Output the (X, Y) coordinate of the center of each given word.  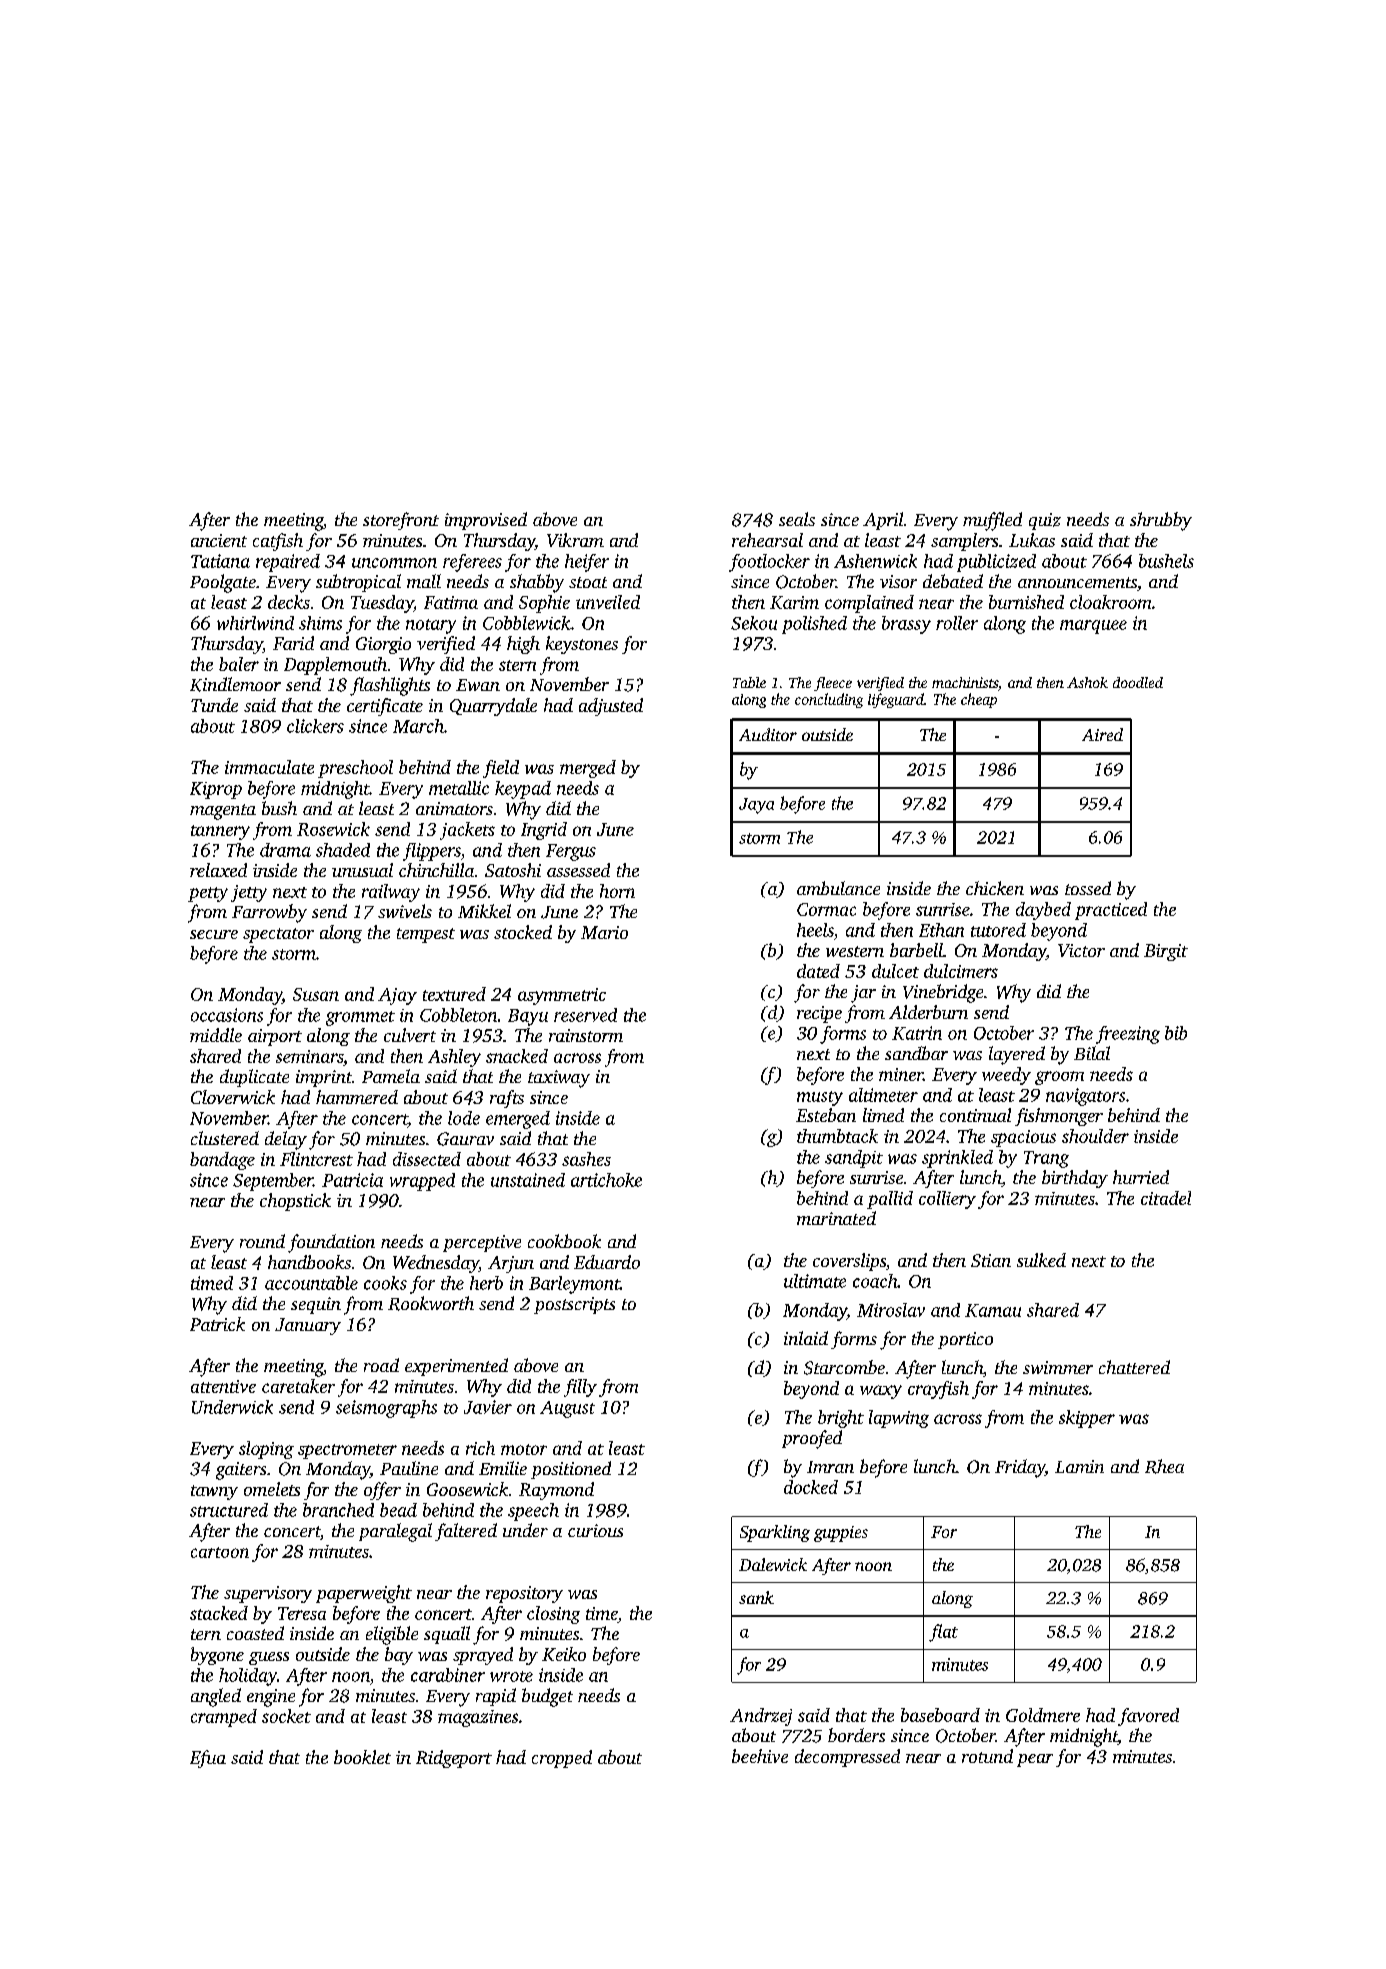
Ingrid (544, 831)
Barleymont (574, 1285)
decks (289, 602)
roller (957, 623)
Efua (208, 1759)
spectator (278, 935)
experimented (456, 1367)
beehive (760, 1756)
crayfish (938, 1390)
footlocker (769, 563)
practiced (1111, 911)
